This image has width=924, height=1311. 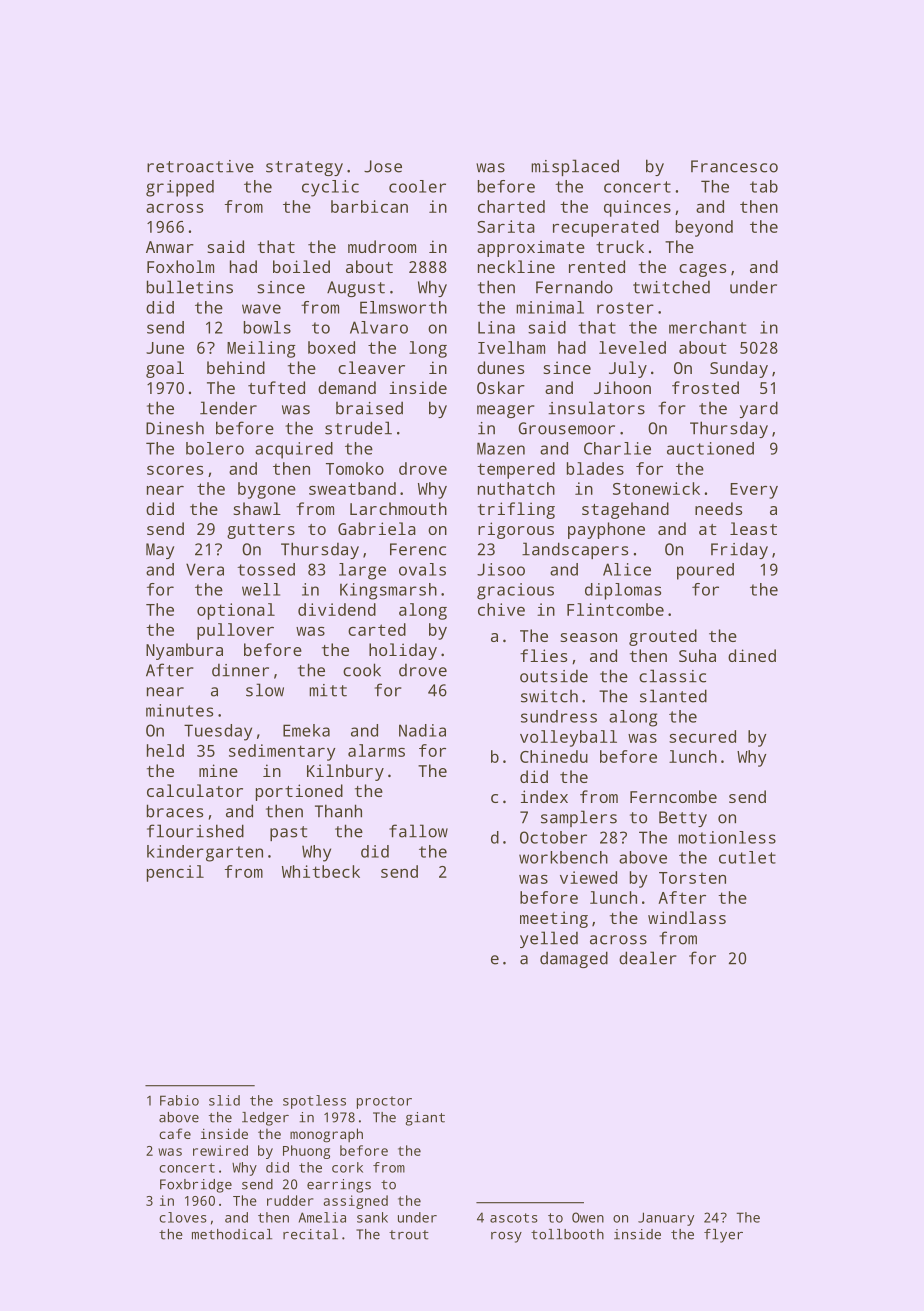 What do you see at coordinates (190, 287) in the image?
I see `bulletins` at bounding box center [190, 287].
